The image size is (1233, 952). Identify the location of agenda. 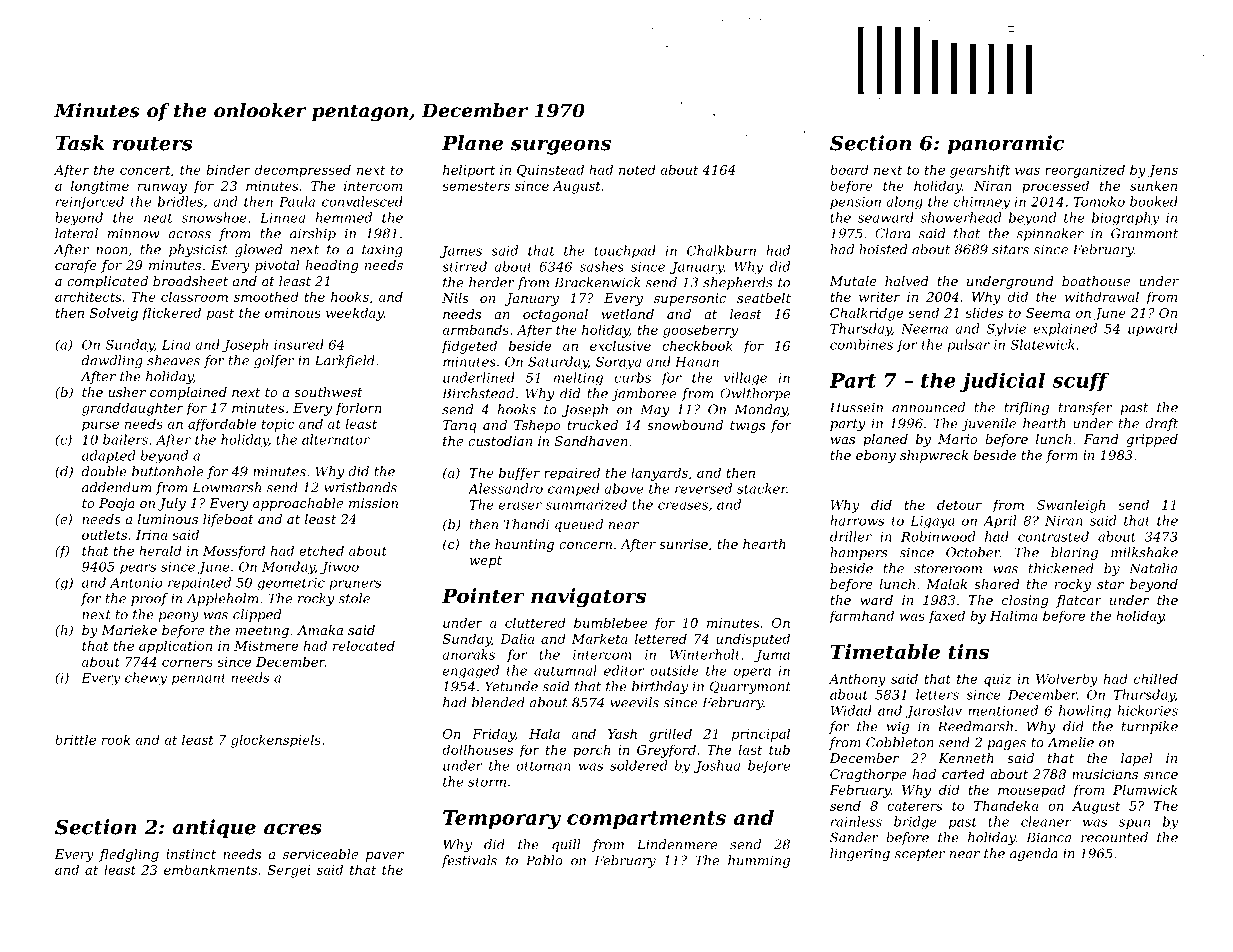
(1034, 854).
